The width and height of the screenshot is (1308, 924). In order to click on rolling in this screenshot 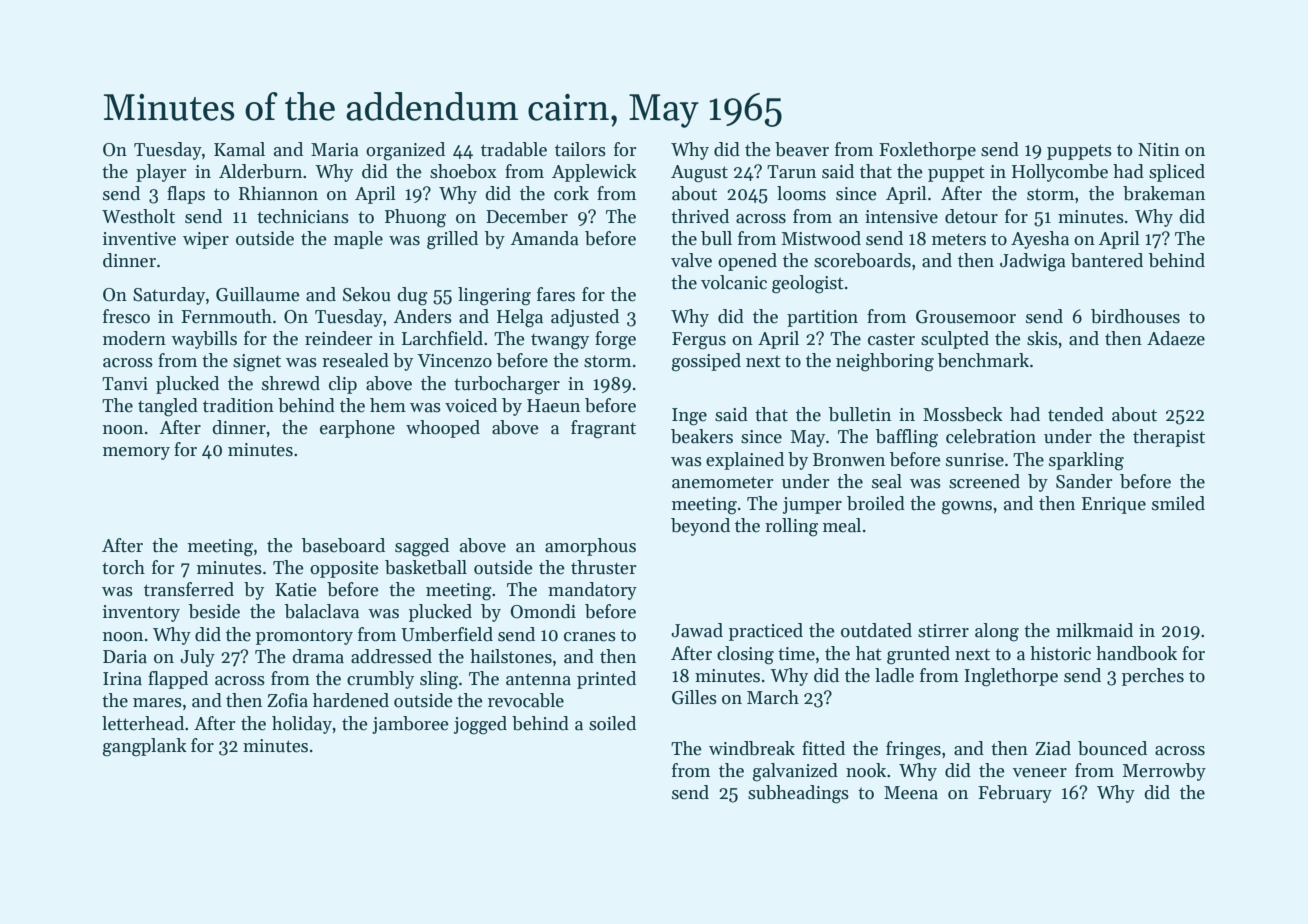, I will do `click(791, 527)`.
